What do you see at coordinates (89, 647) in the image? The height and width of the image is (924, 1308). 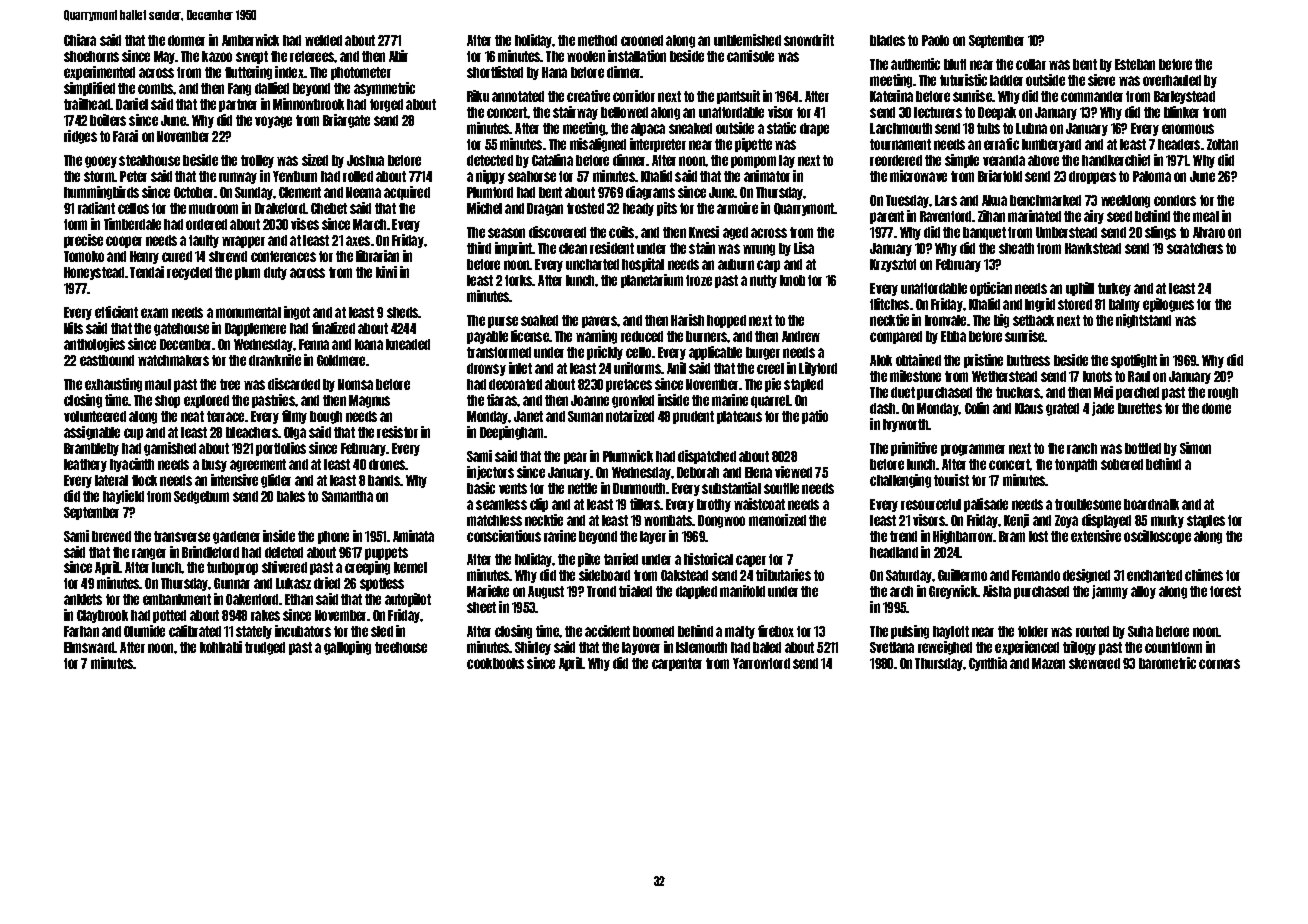 I see `Elmsward` at bounding box center [89, 647].
